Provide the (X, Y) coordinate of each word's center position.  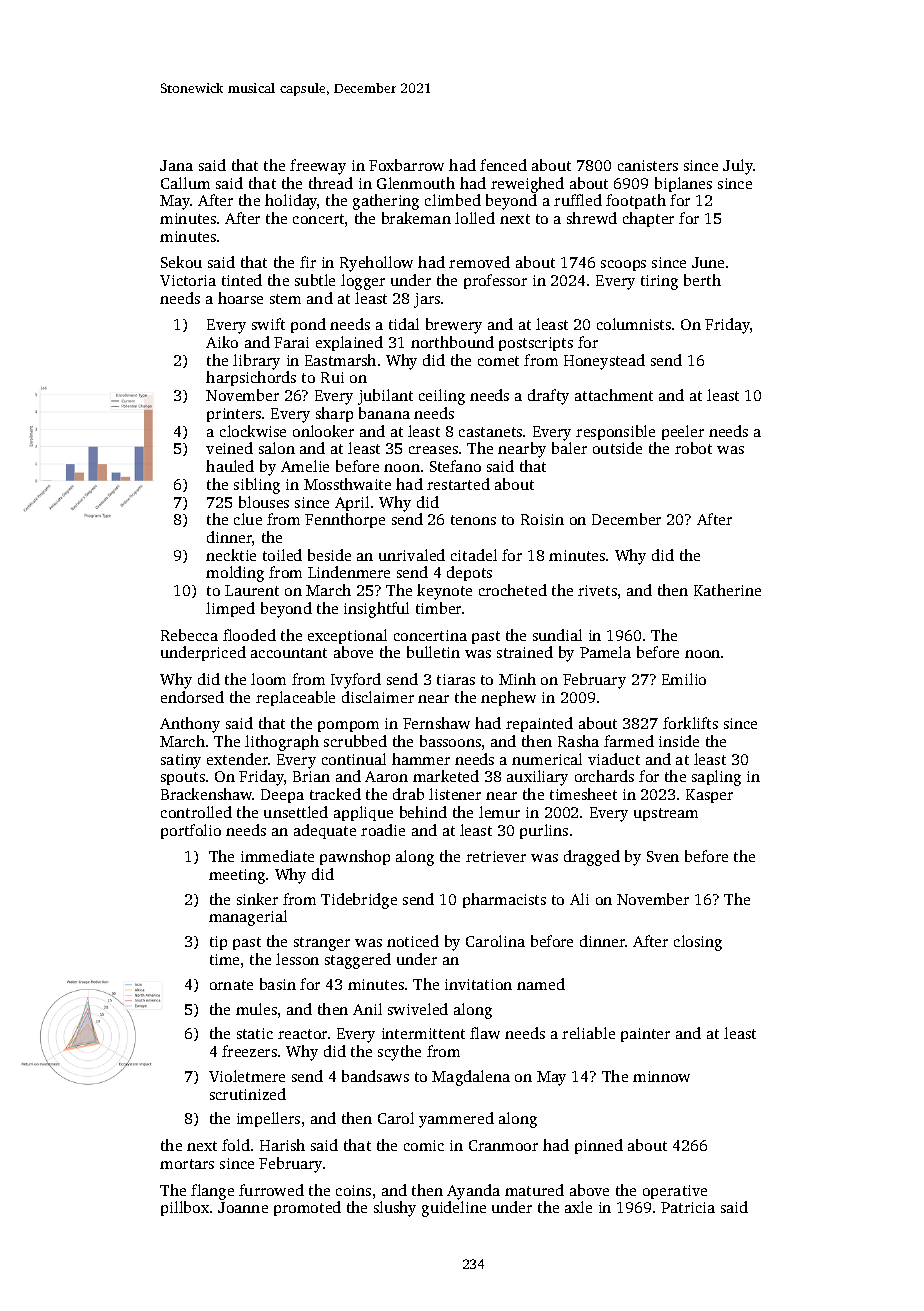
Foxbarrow (406, 165)
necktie (231, 555)
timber (438, 608)
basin (278, 984)
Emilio (684, 679)
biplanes (683, 184)
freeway (318, 167)
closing (698, 943)
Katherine (727, 590)
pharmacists (504, 900)
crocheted (513, 590)
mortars (187, 1164)
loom (268, 679)
